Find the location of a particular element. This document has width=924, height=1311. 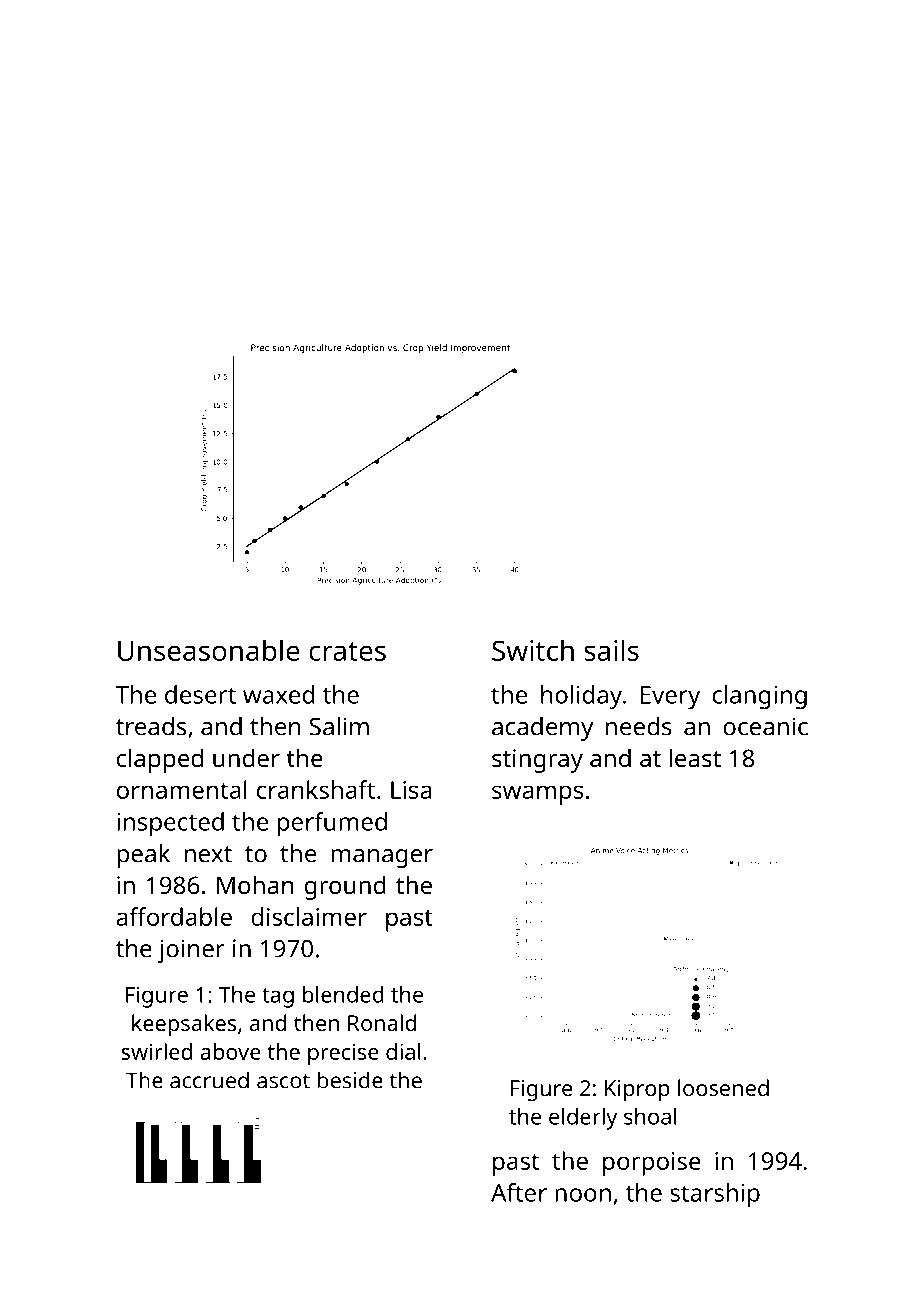

loosened is located at coordinates (723, 1087).
